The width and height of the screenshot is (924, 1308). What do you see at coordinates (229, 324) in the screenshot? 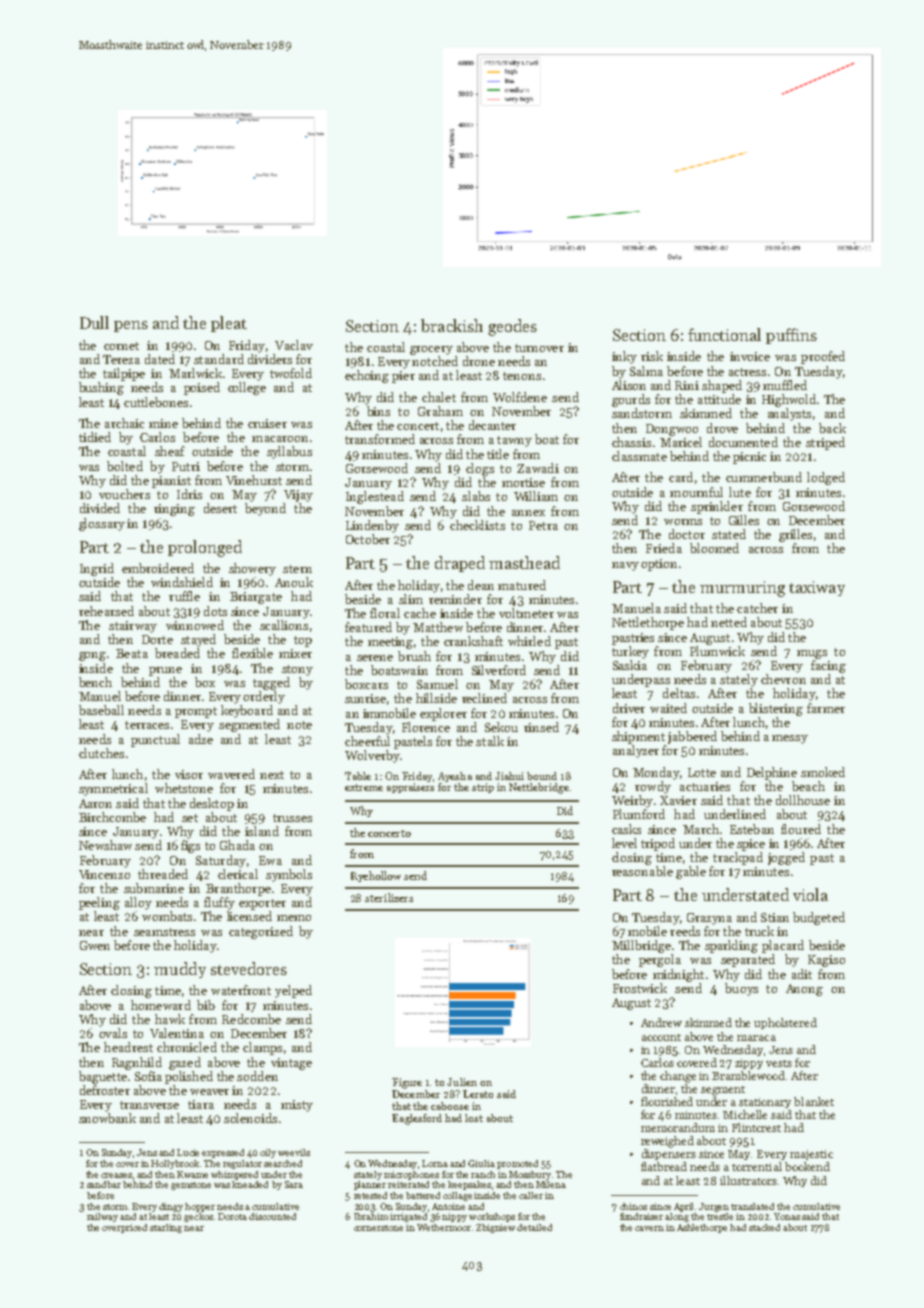
I see `pleat` at bounding box center [229, 324].
